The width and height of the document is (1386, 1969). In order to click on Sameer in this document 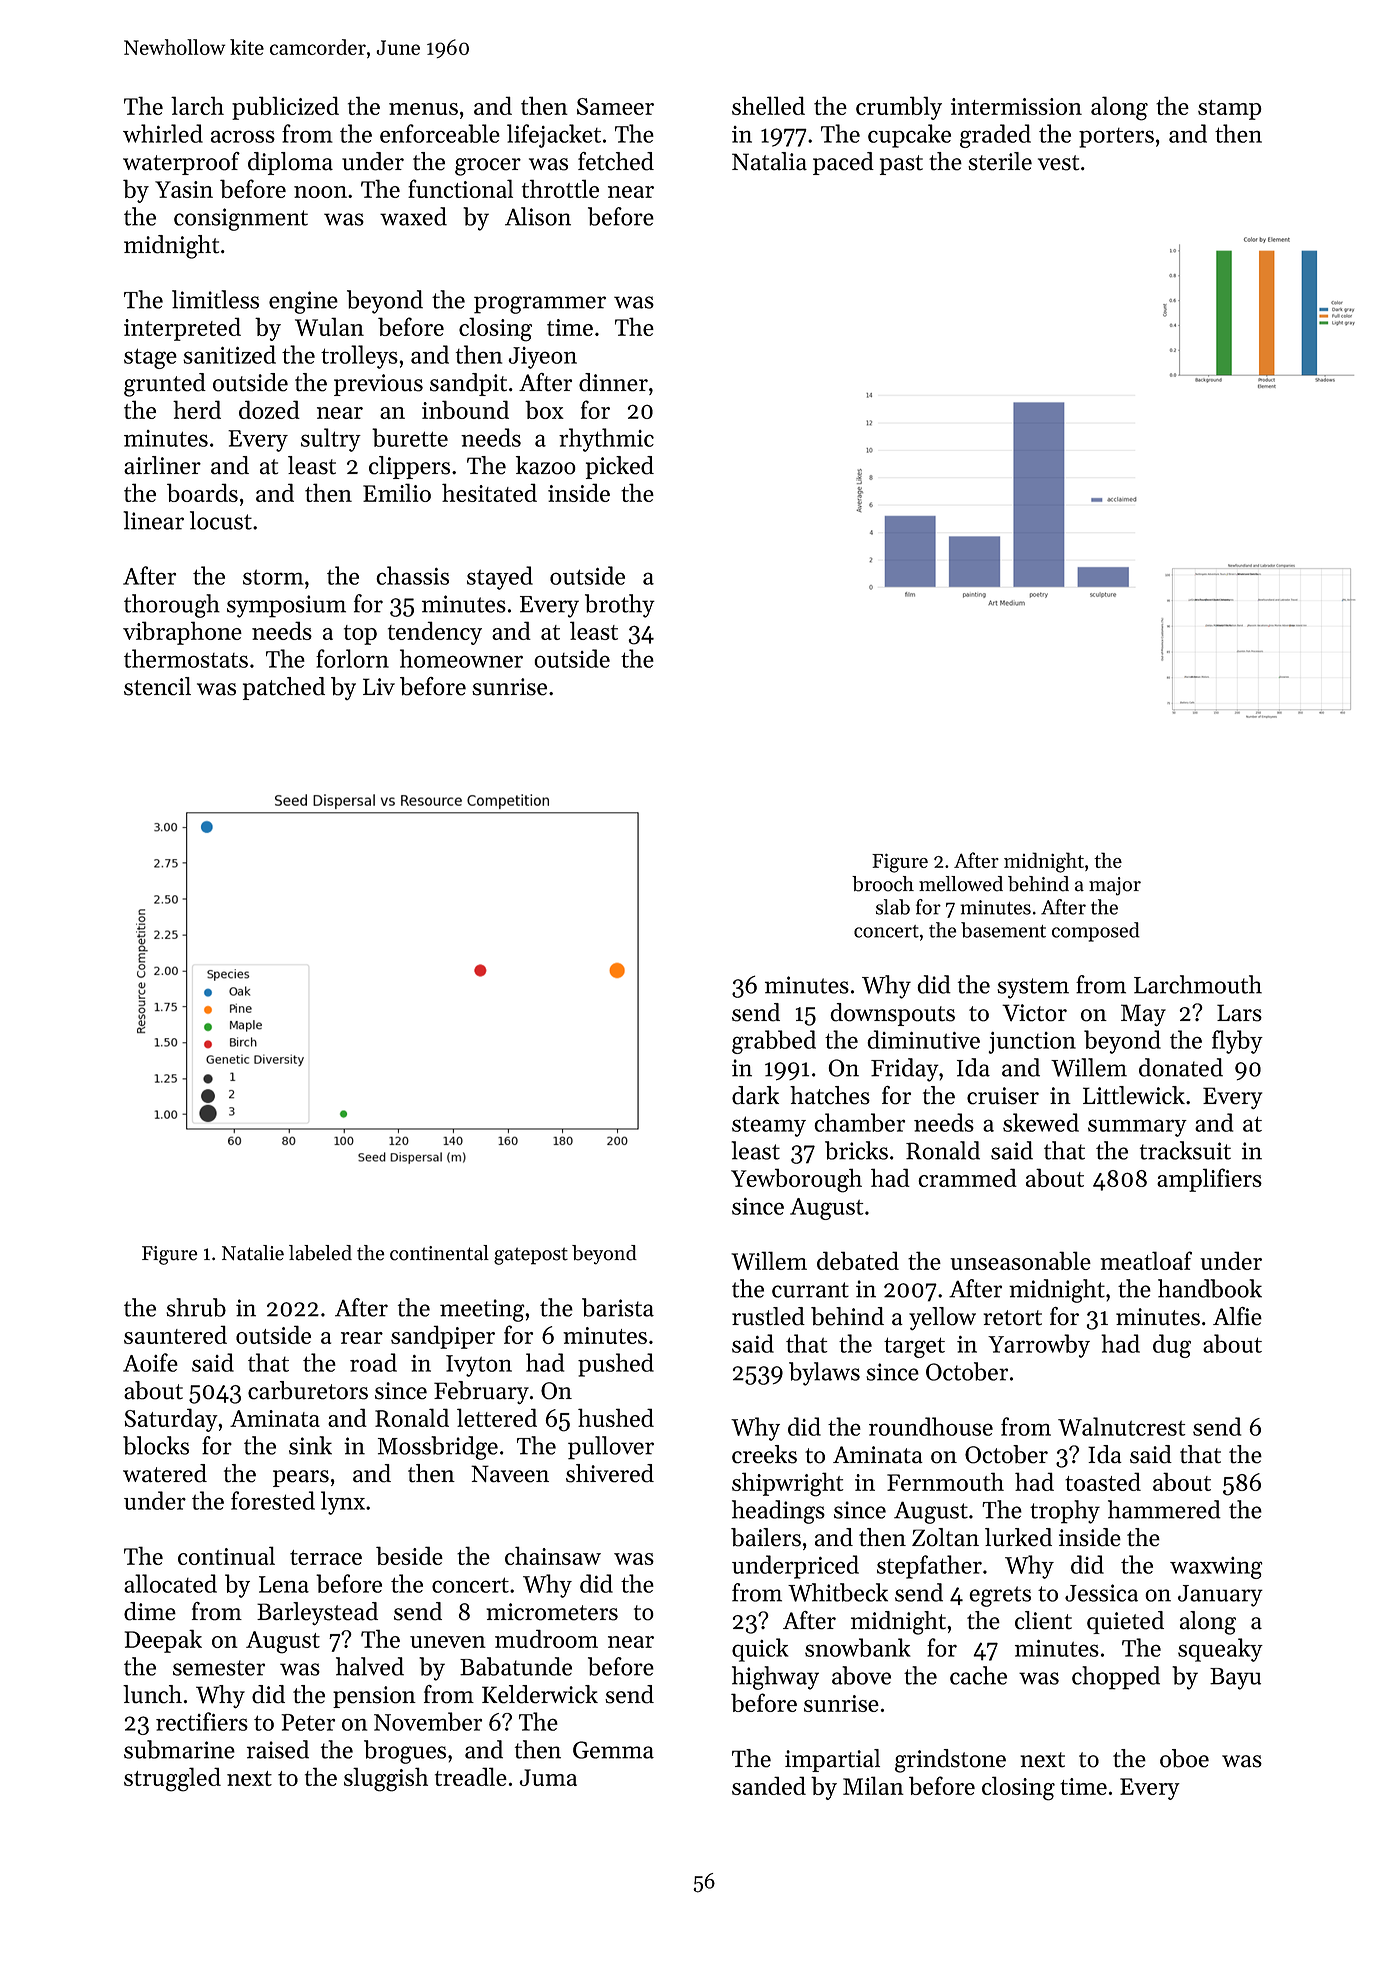, I will do `click(615, 106)`.
